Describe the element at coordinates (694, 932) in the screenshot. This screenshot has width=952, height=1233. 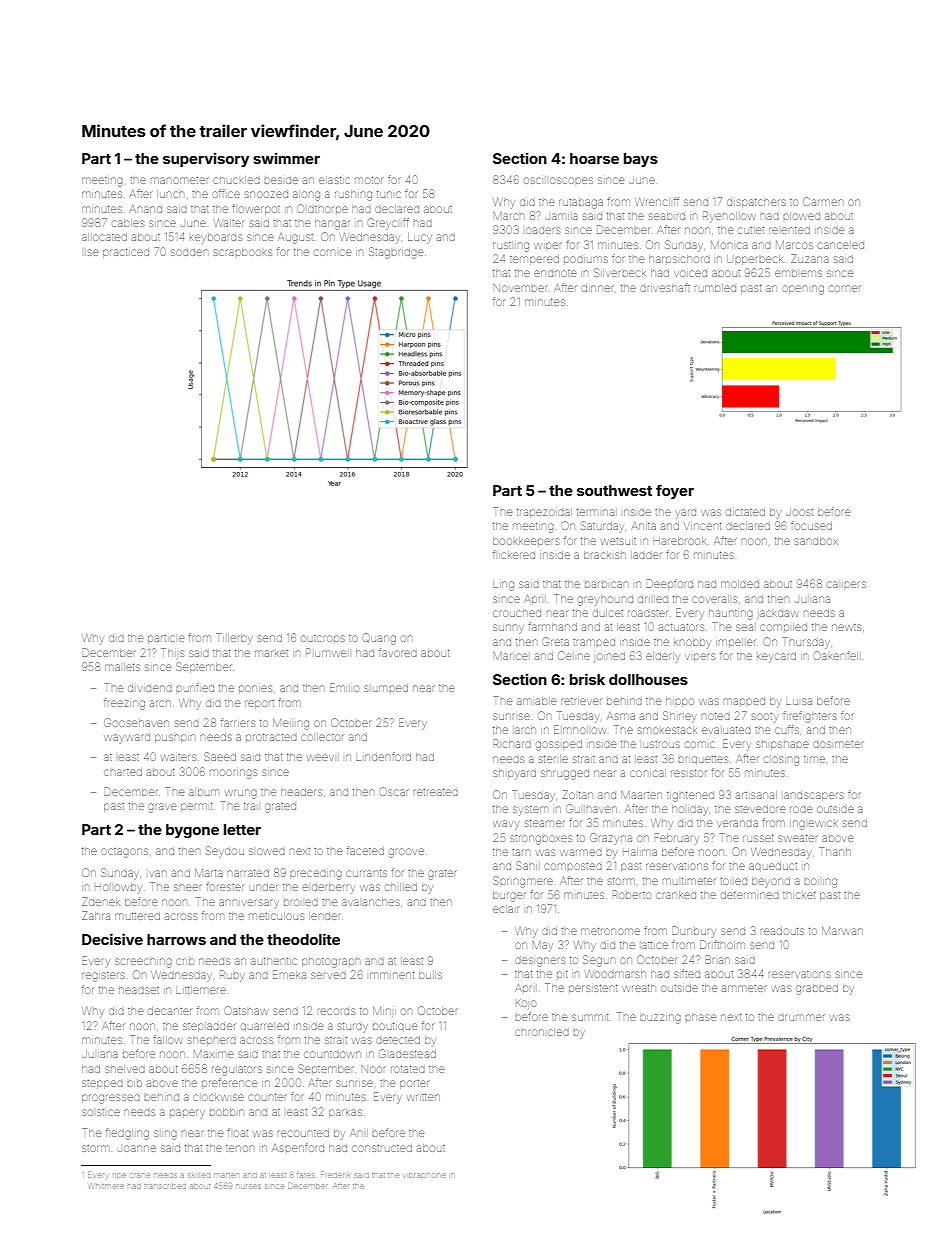
I see `Dunbury` at that location.
